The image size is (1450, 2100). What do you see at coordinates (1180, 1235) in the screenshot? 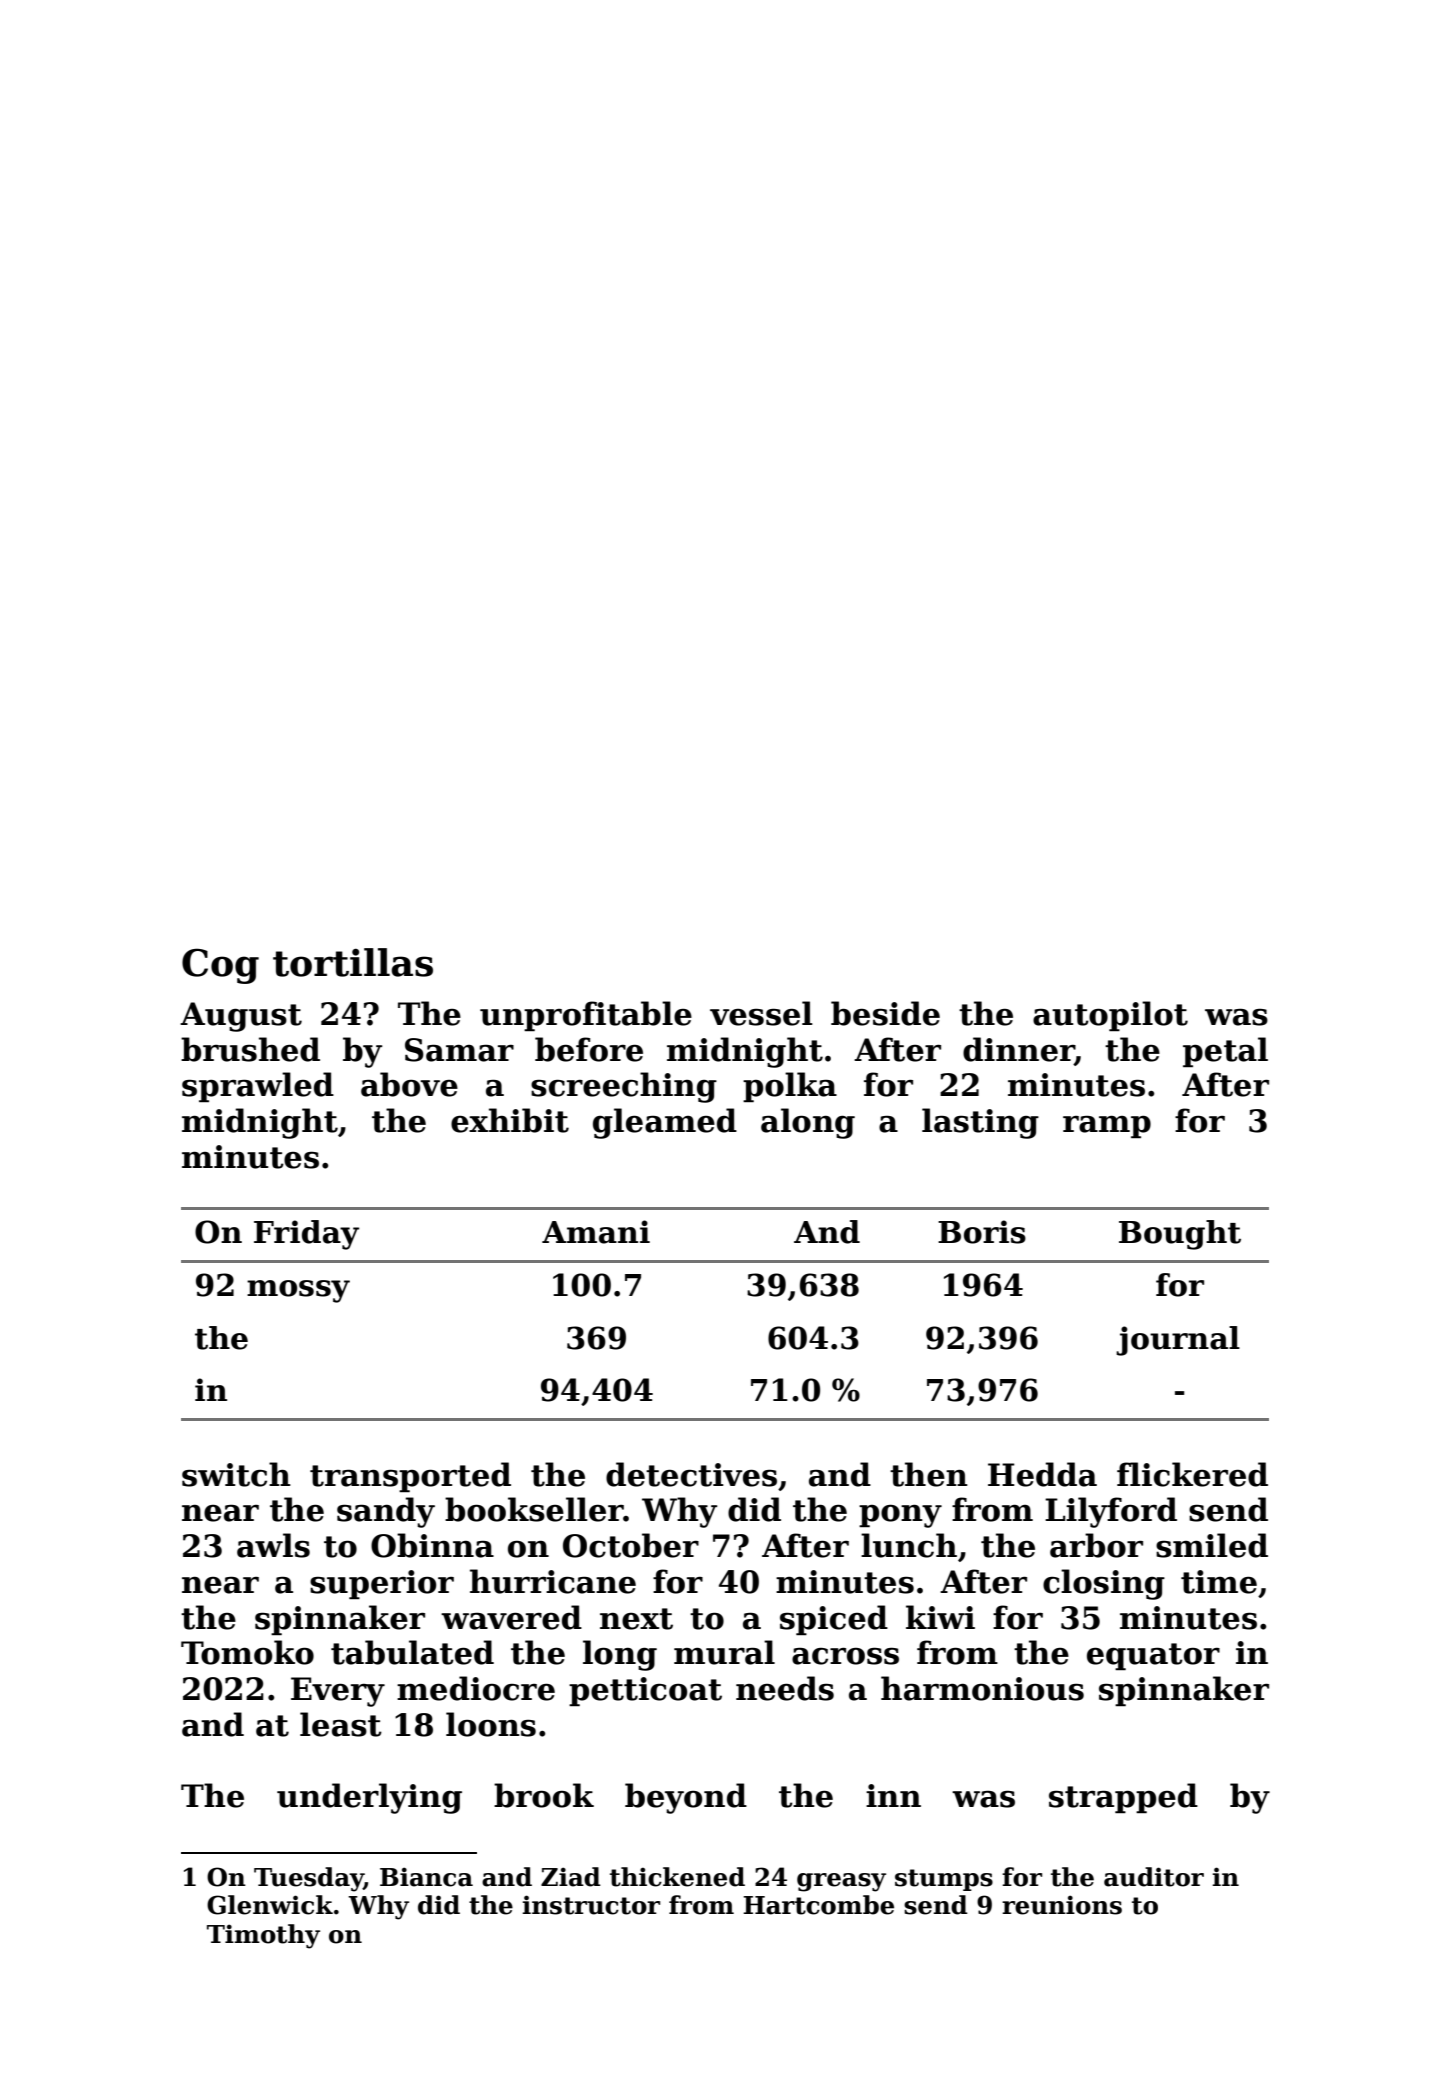
I see `Bought` at bounding box center [1180, 1235].
